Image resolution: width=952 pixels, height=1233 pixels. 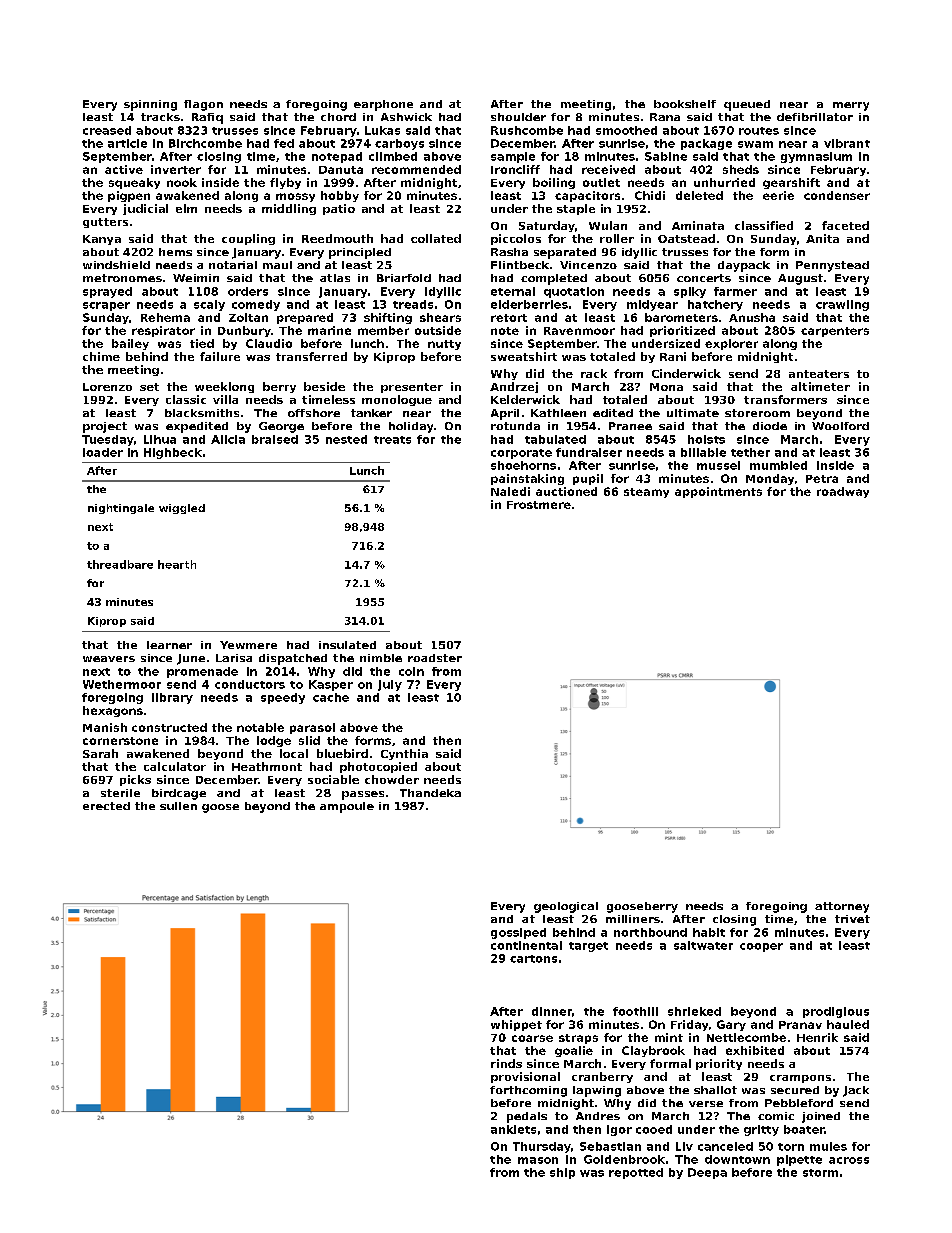 What do you see at coordinates (843, 492) in the image?
I see `roadway` at bounding box center [843, 492].
